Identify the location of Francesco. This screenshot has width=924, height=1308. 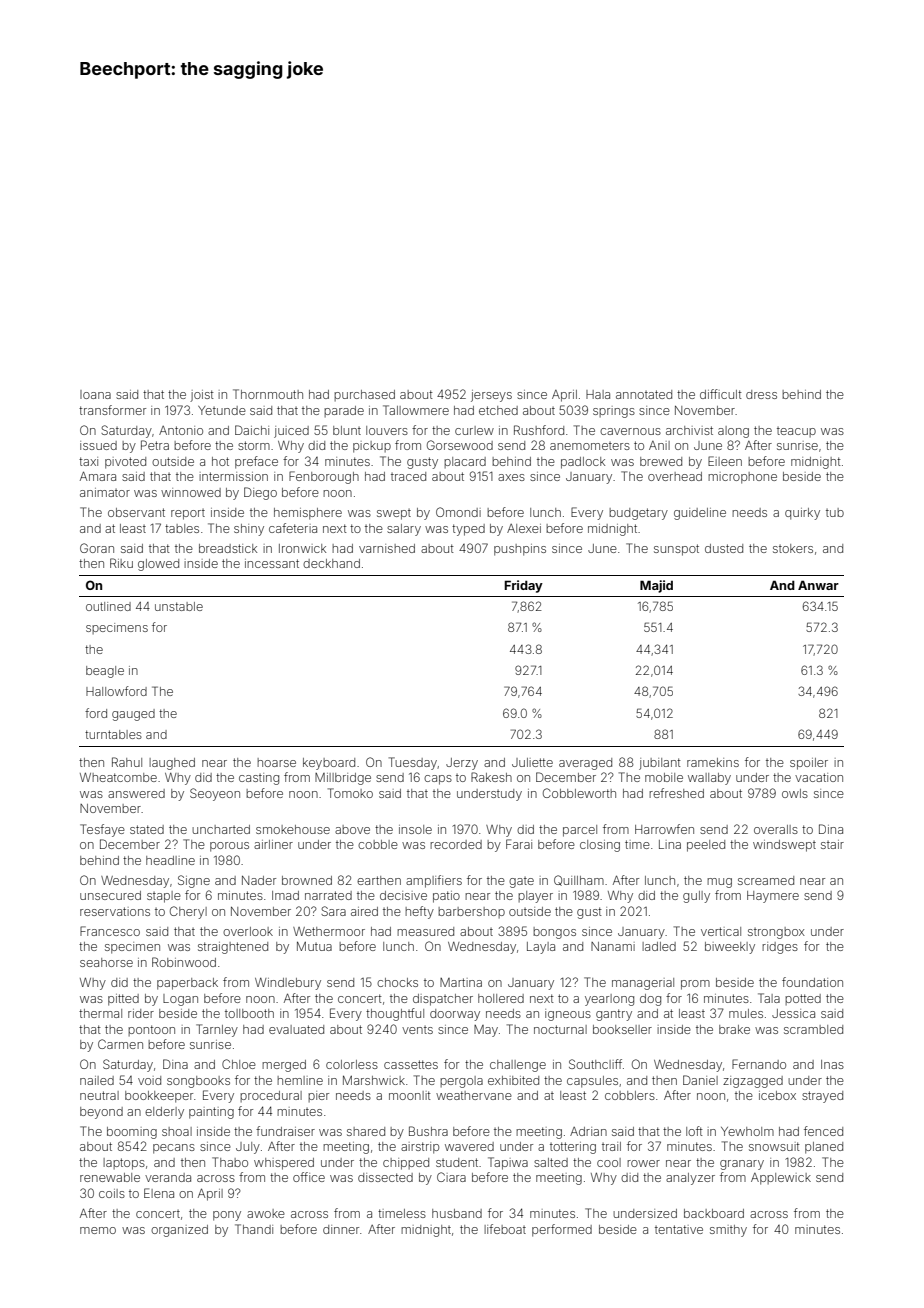
(110, 931).
